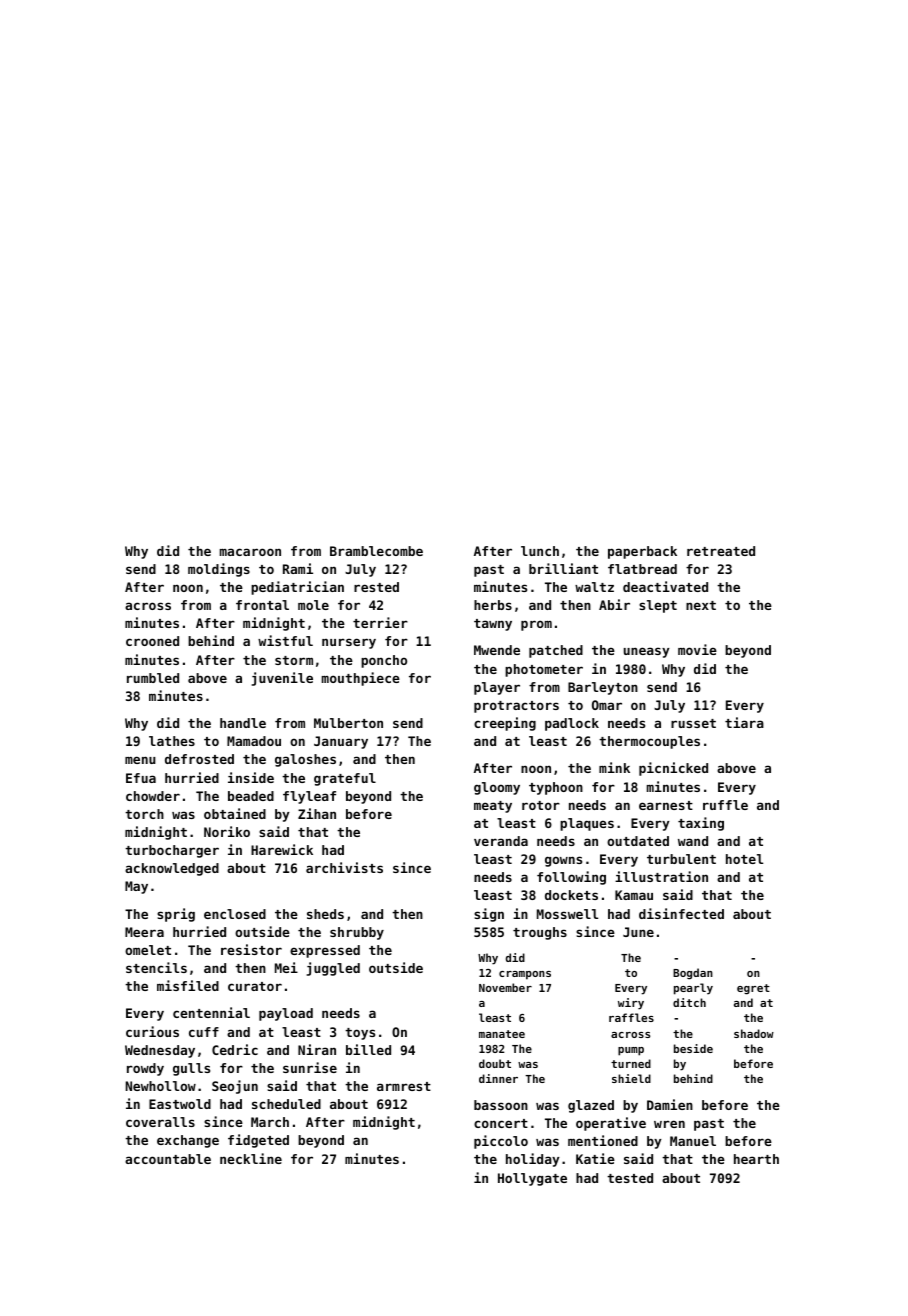  What do you see at coordinates (219, 570) in the screenshot?
I see `moldings` at bounding box center [219, 570].
